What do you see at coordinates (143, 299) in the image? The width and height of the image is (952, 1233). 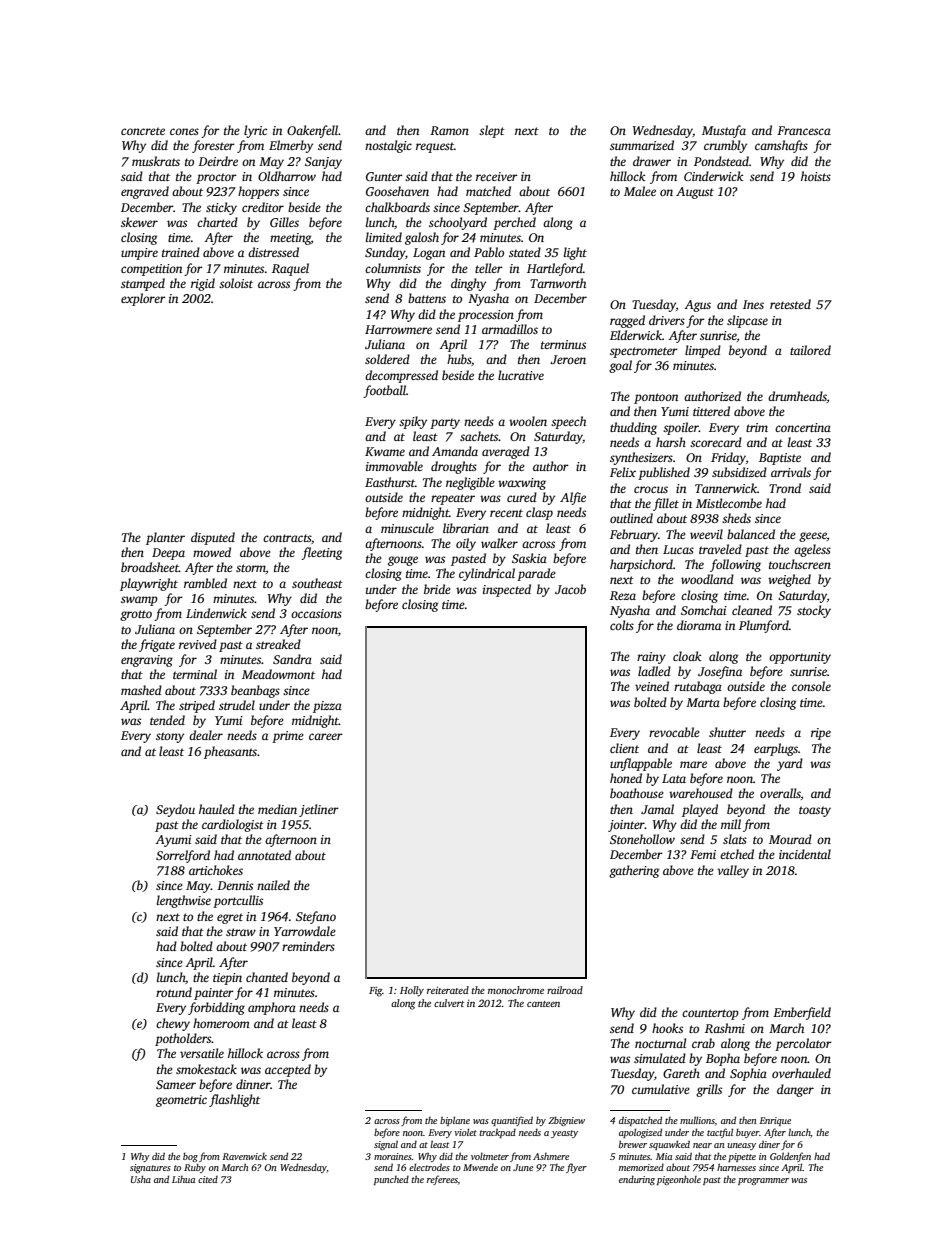 I see `explorer` at bounding box center [143, 299].
